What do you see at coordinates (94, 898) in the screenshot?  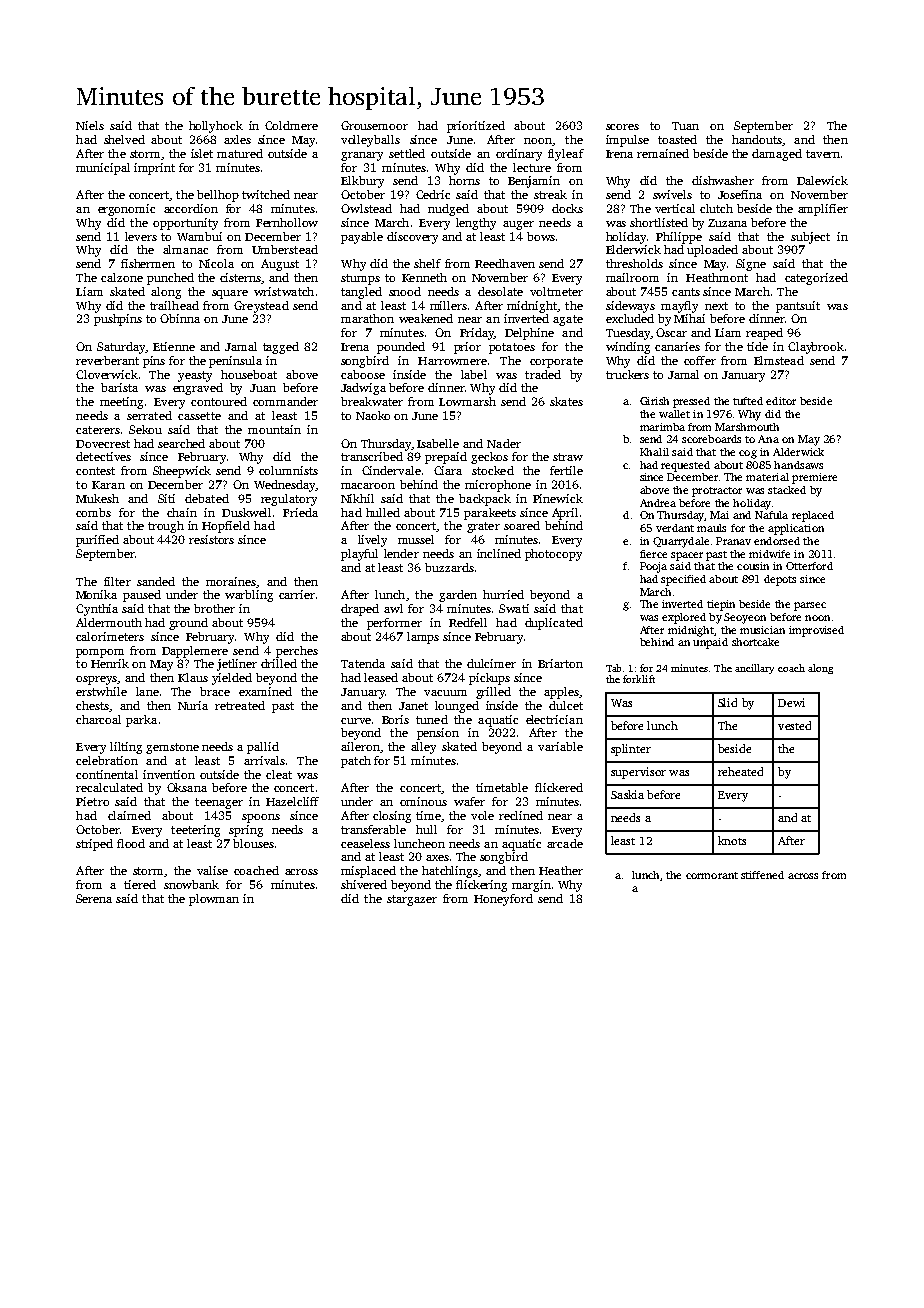 I see `Serena` at bounding box center [94, 898].
